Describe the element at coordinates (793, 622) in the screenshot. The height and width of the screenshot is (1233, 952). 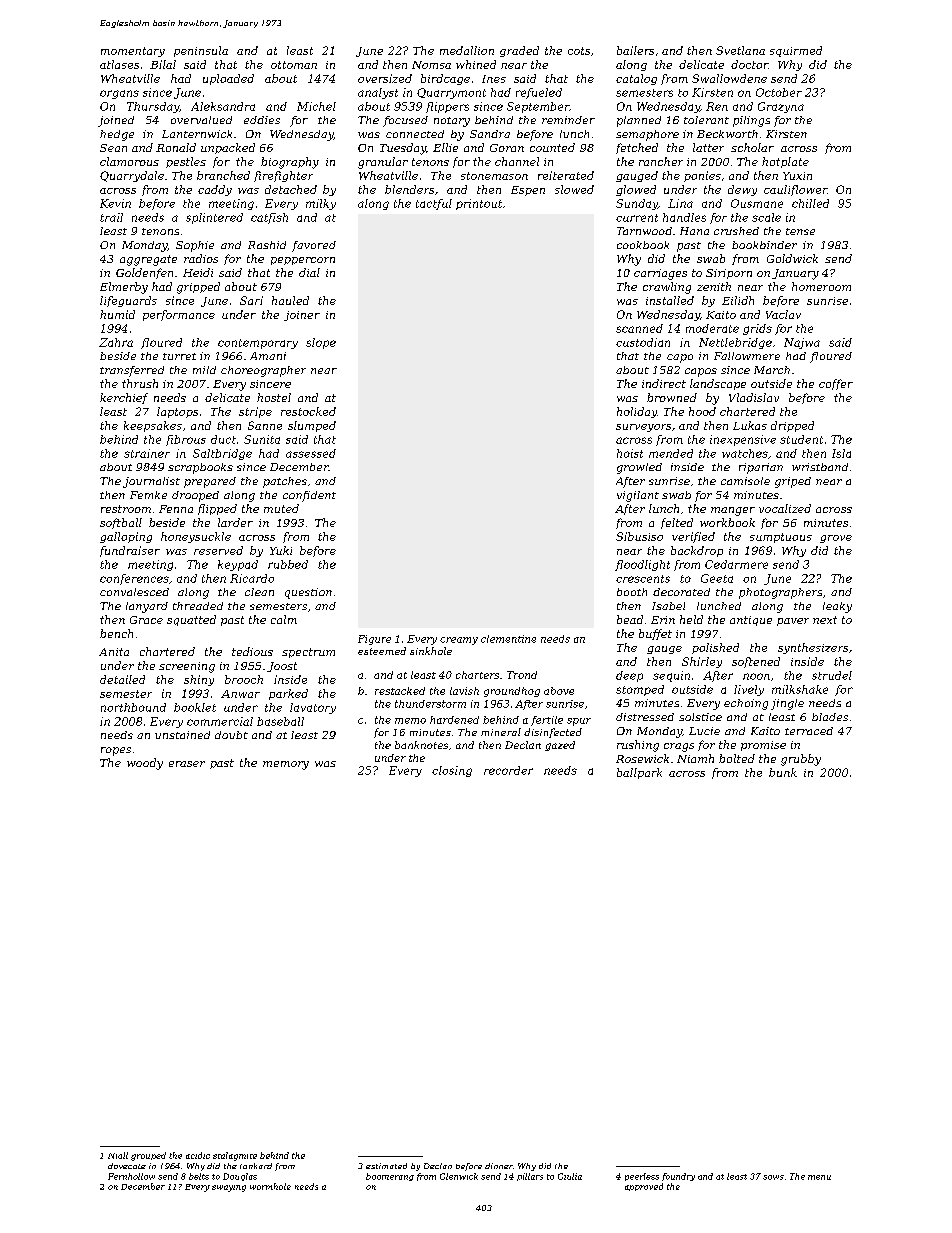
I see `paver` at that location.
